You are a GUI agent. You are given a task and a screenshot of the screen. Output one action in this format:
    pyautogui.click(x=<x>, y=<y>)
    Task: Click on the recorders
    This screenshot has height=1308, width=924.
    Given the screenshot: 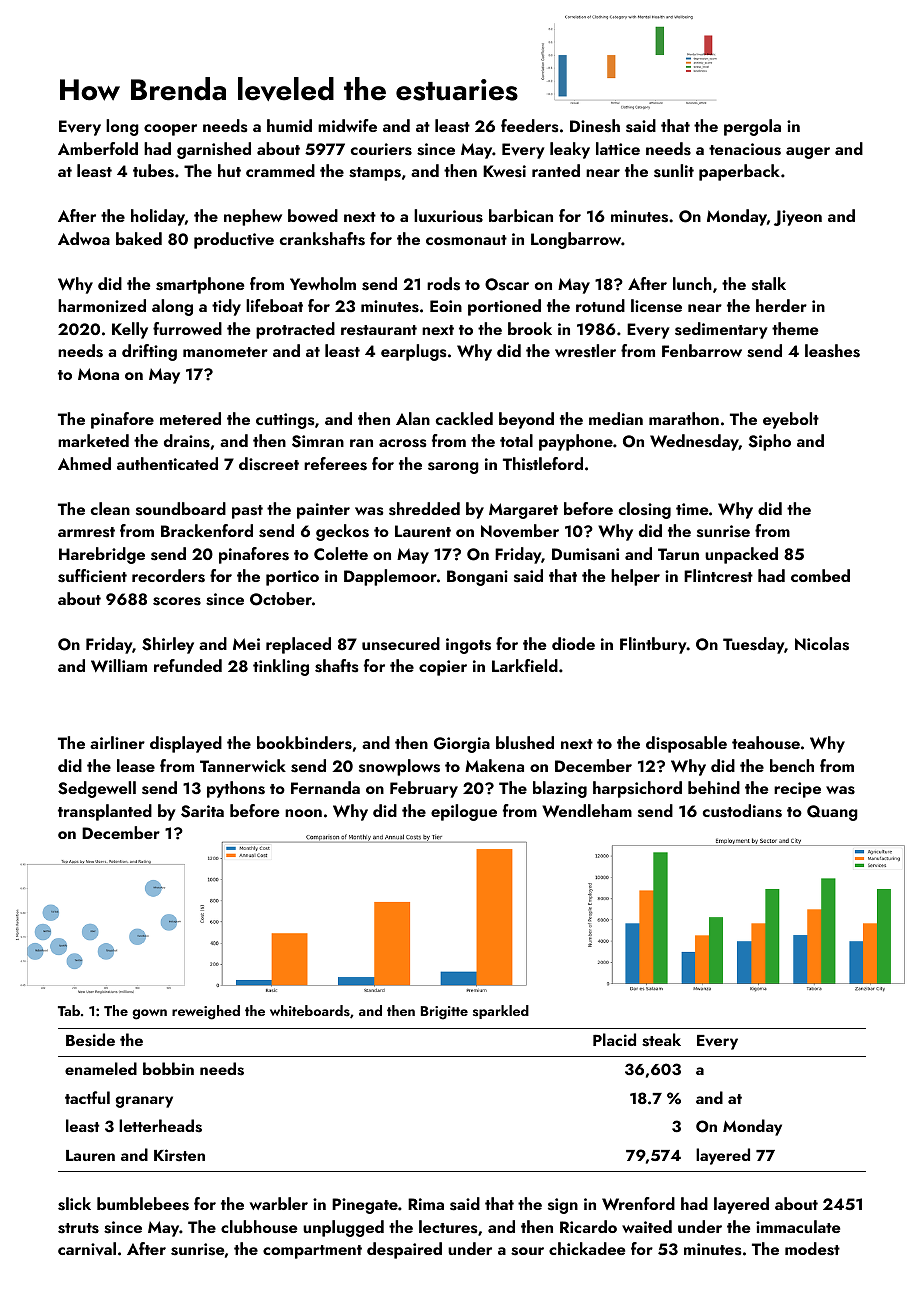 What is the action you would take?
    pyautogui.click(x=168, y=576)
